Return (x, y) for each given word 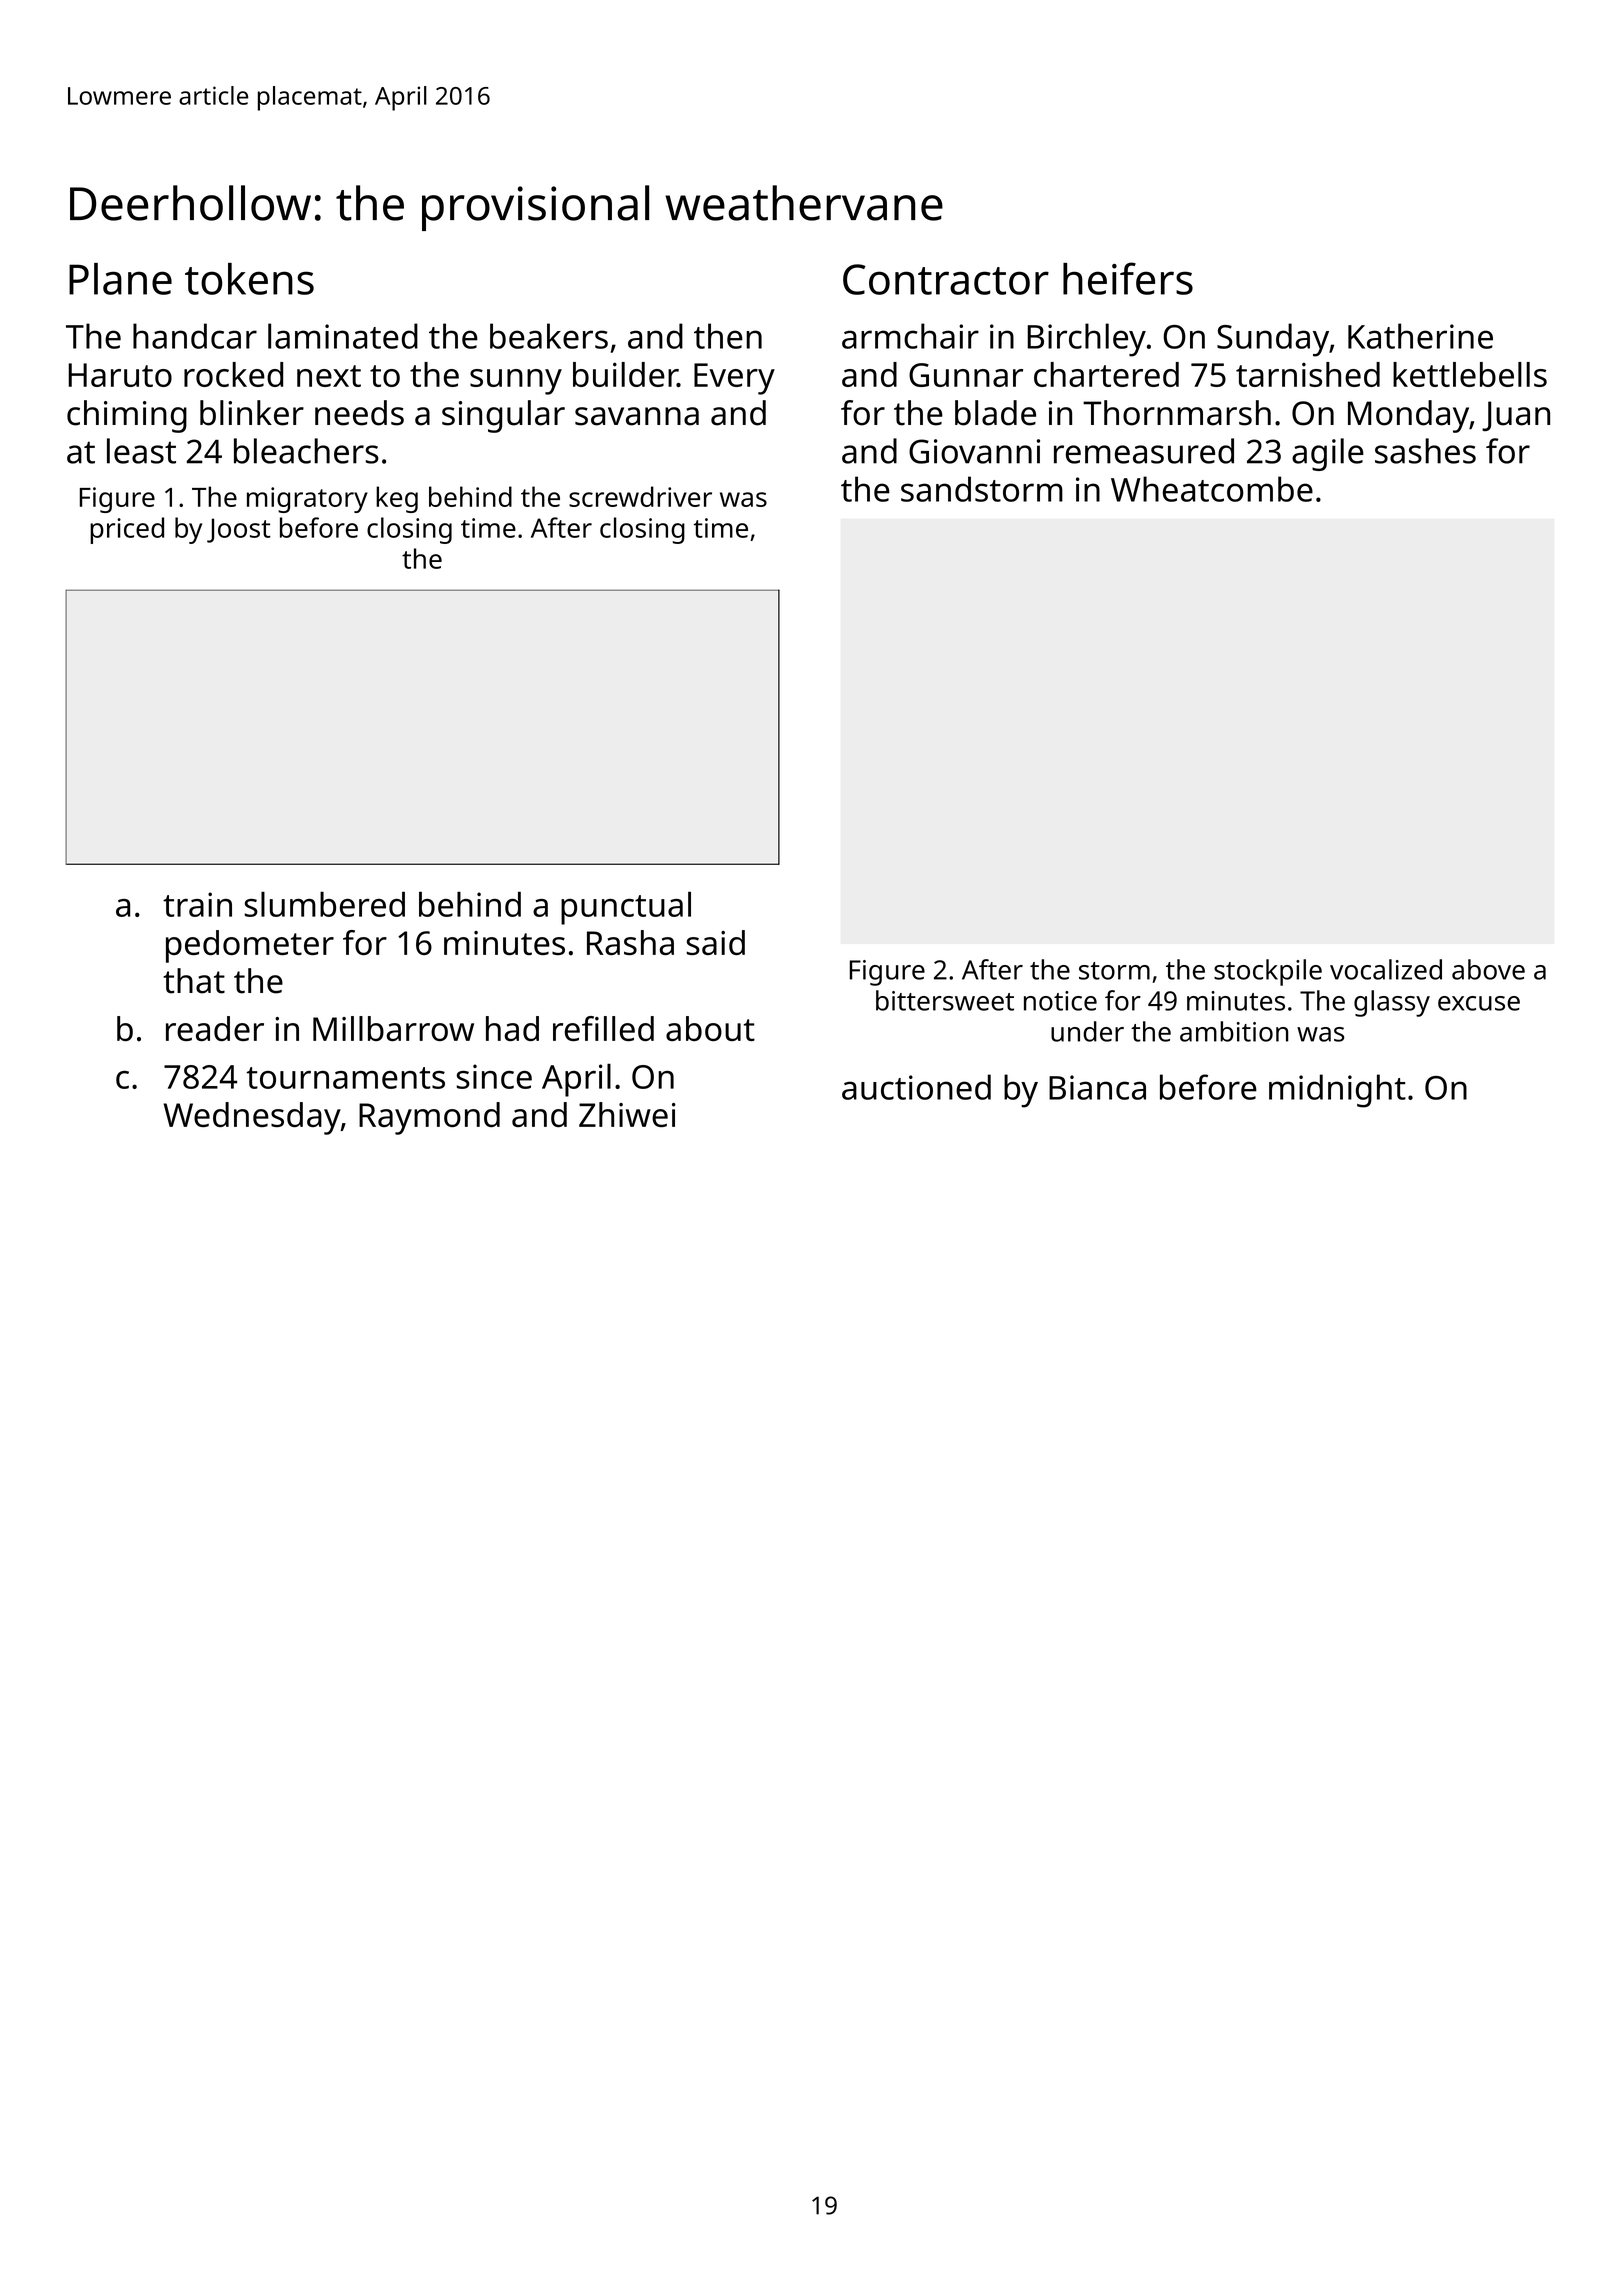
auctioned (916, 1087)
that (194, 981)
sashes (1425, 451)
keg (397, 499)
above (1488, 969)
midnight (1337, 1091)
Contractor (946, 279)
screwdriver (640, 496)
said (716, 942)
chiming (127, 416)
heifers (1128, 278)
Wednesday (252, 1118)
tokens (249, 279)
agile (1328, 454)
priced (127, 530)
